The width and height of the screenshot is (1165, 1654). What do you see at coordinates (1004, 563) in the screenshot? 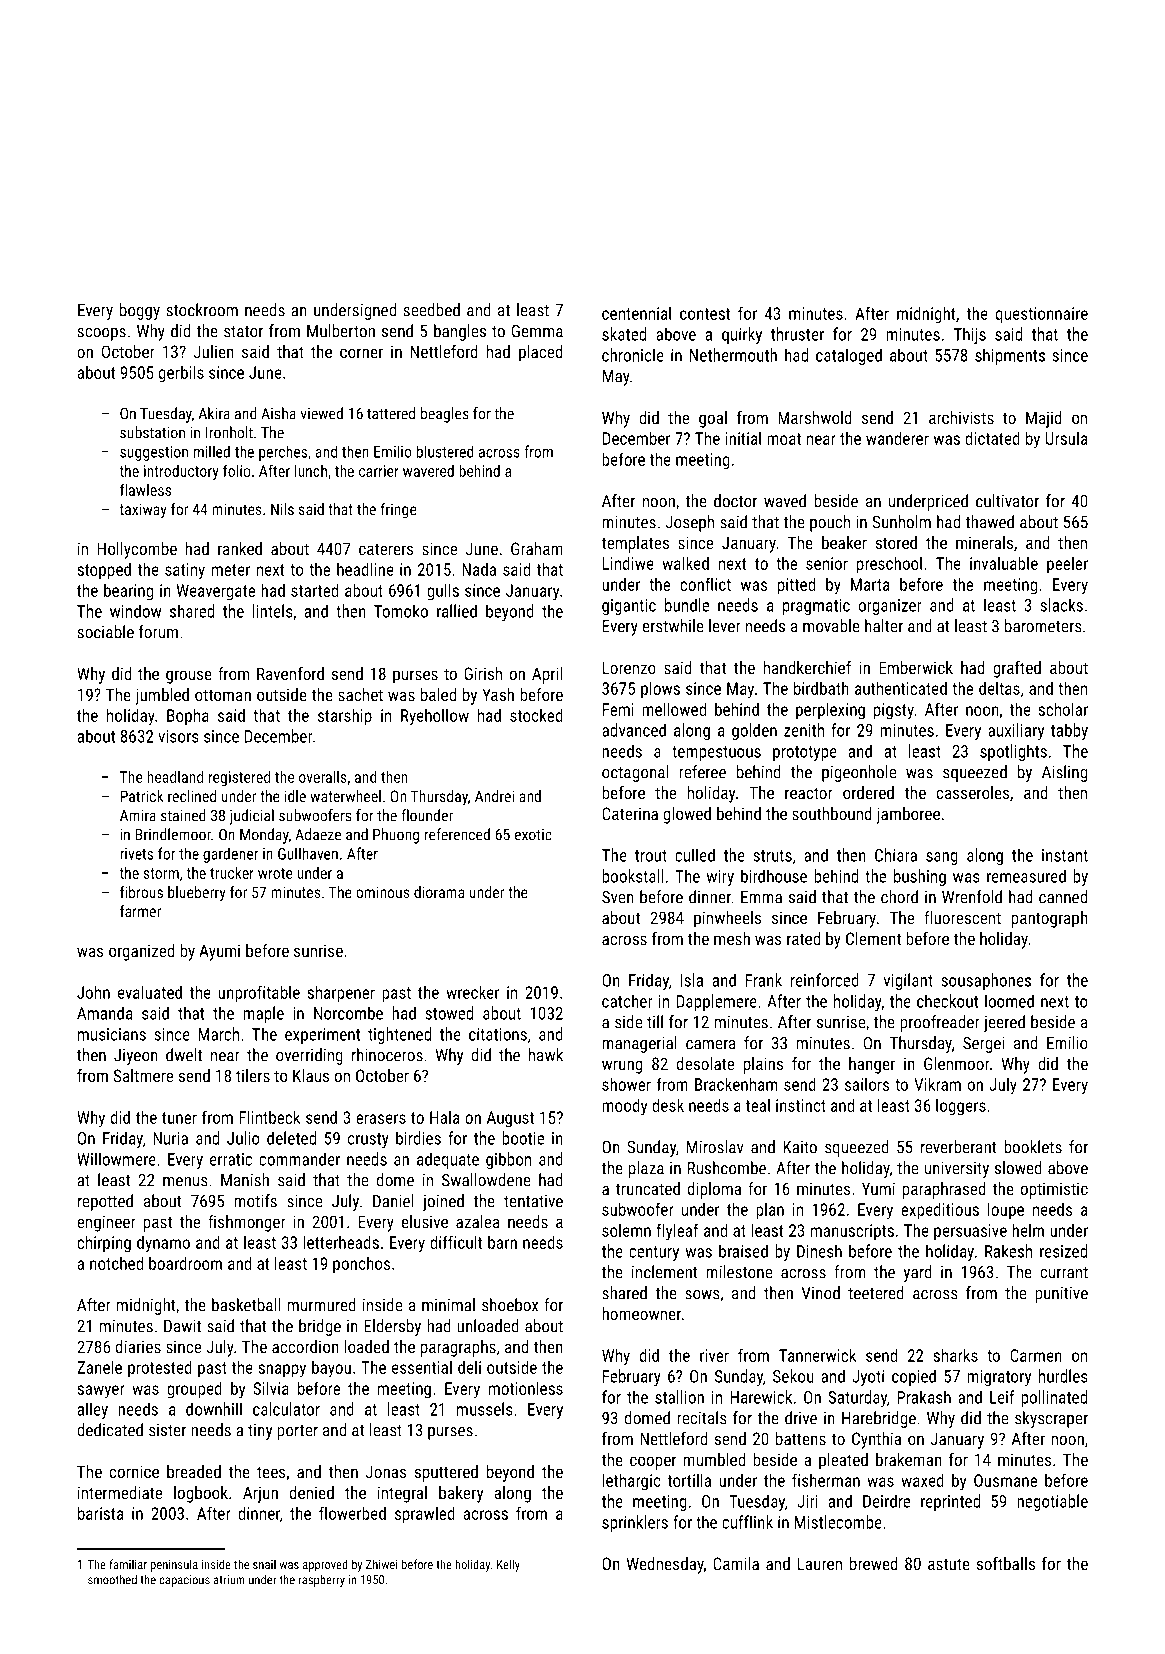
I see `invaluable` at bounding box center [1004, 563].
